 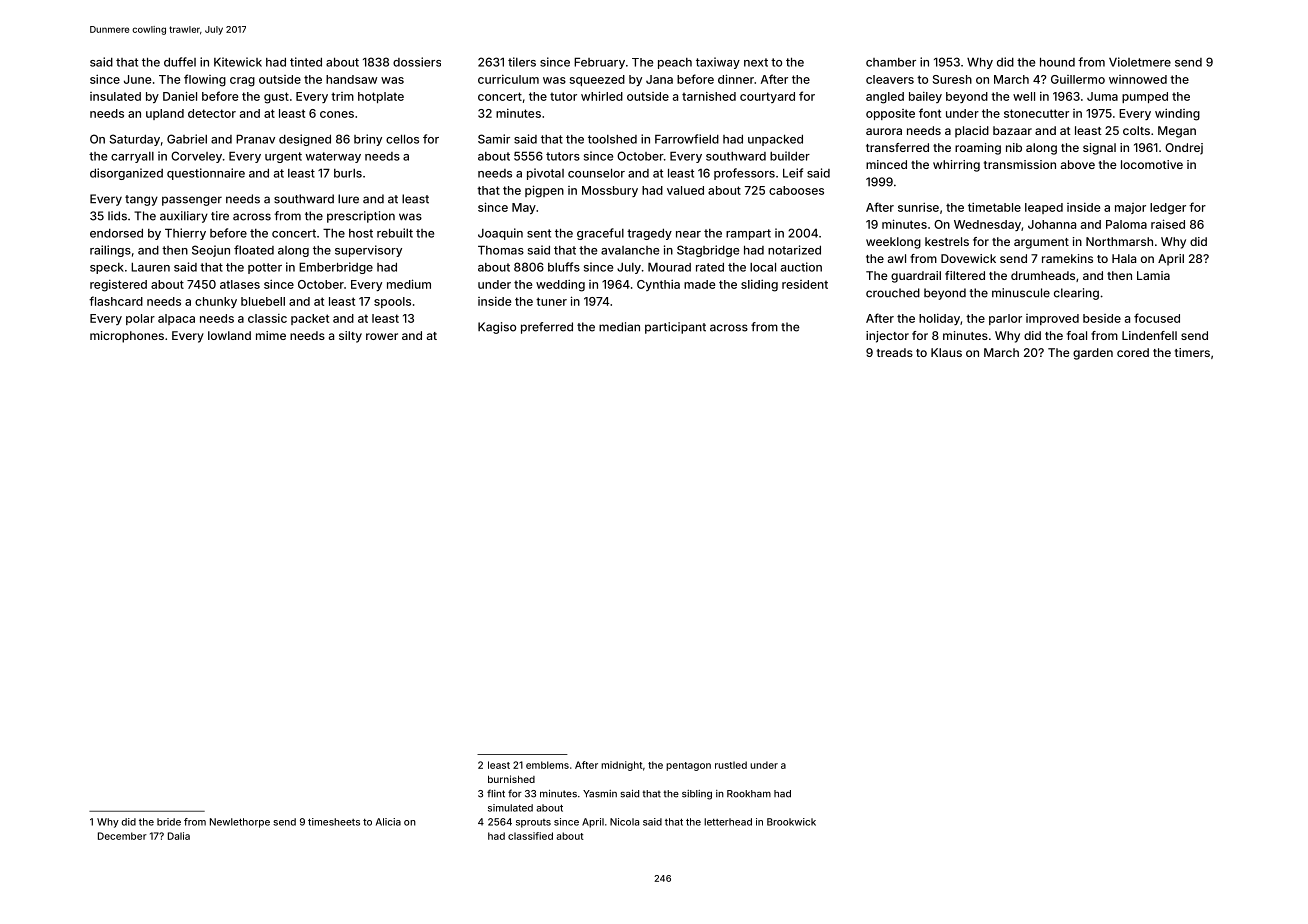 What do you see at coordinates (731, 765) in the document?
I see `rustled` at bounding box center [731, 765].
